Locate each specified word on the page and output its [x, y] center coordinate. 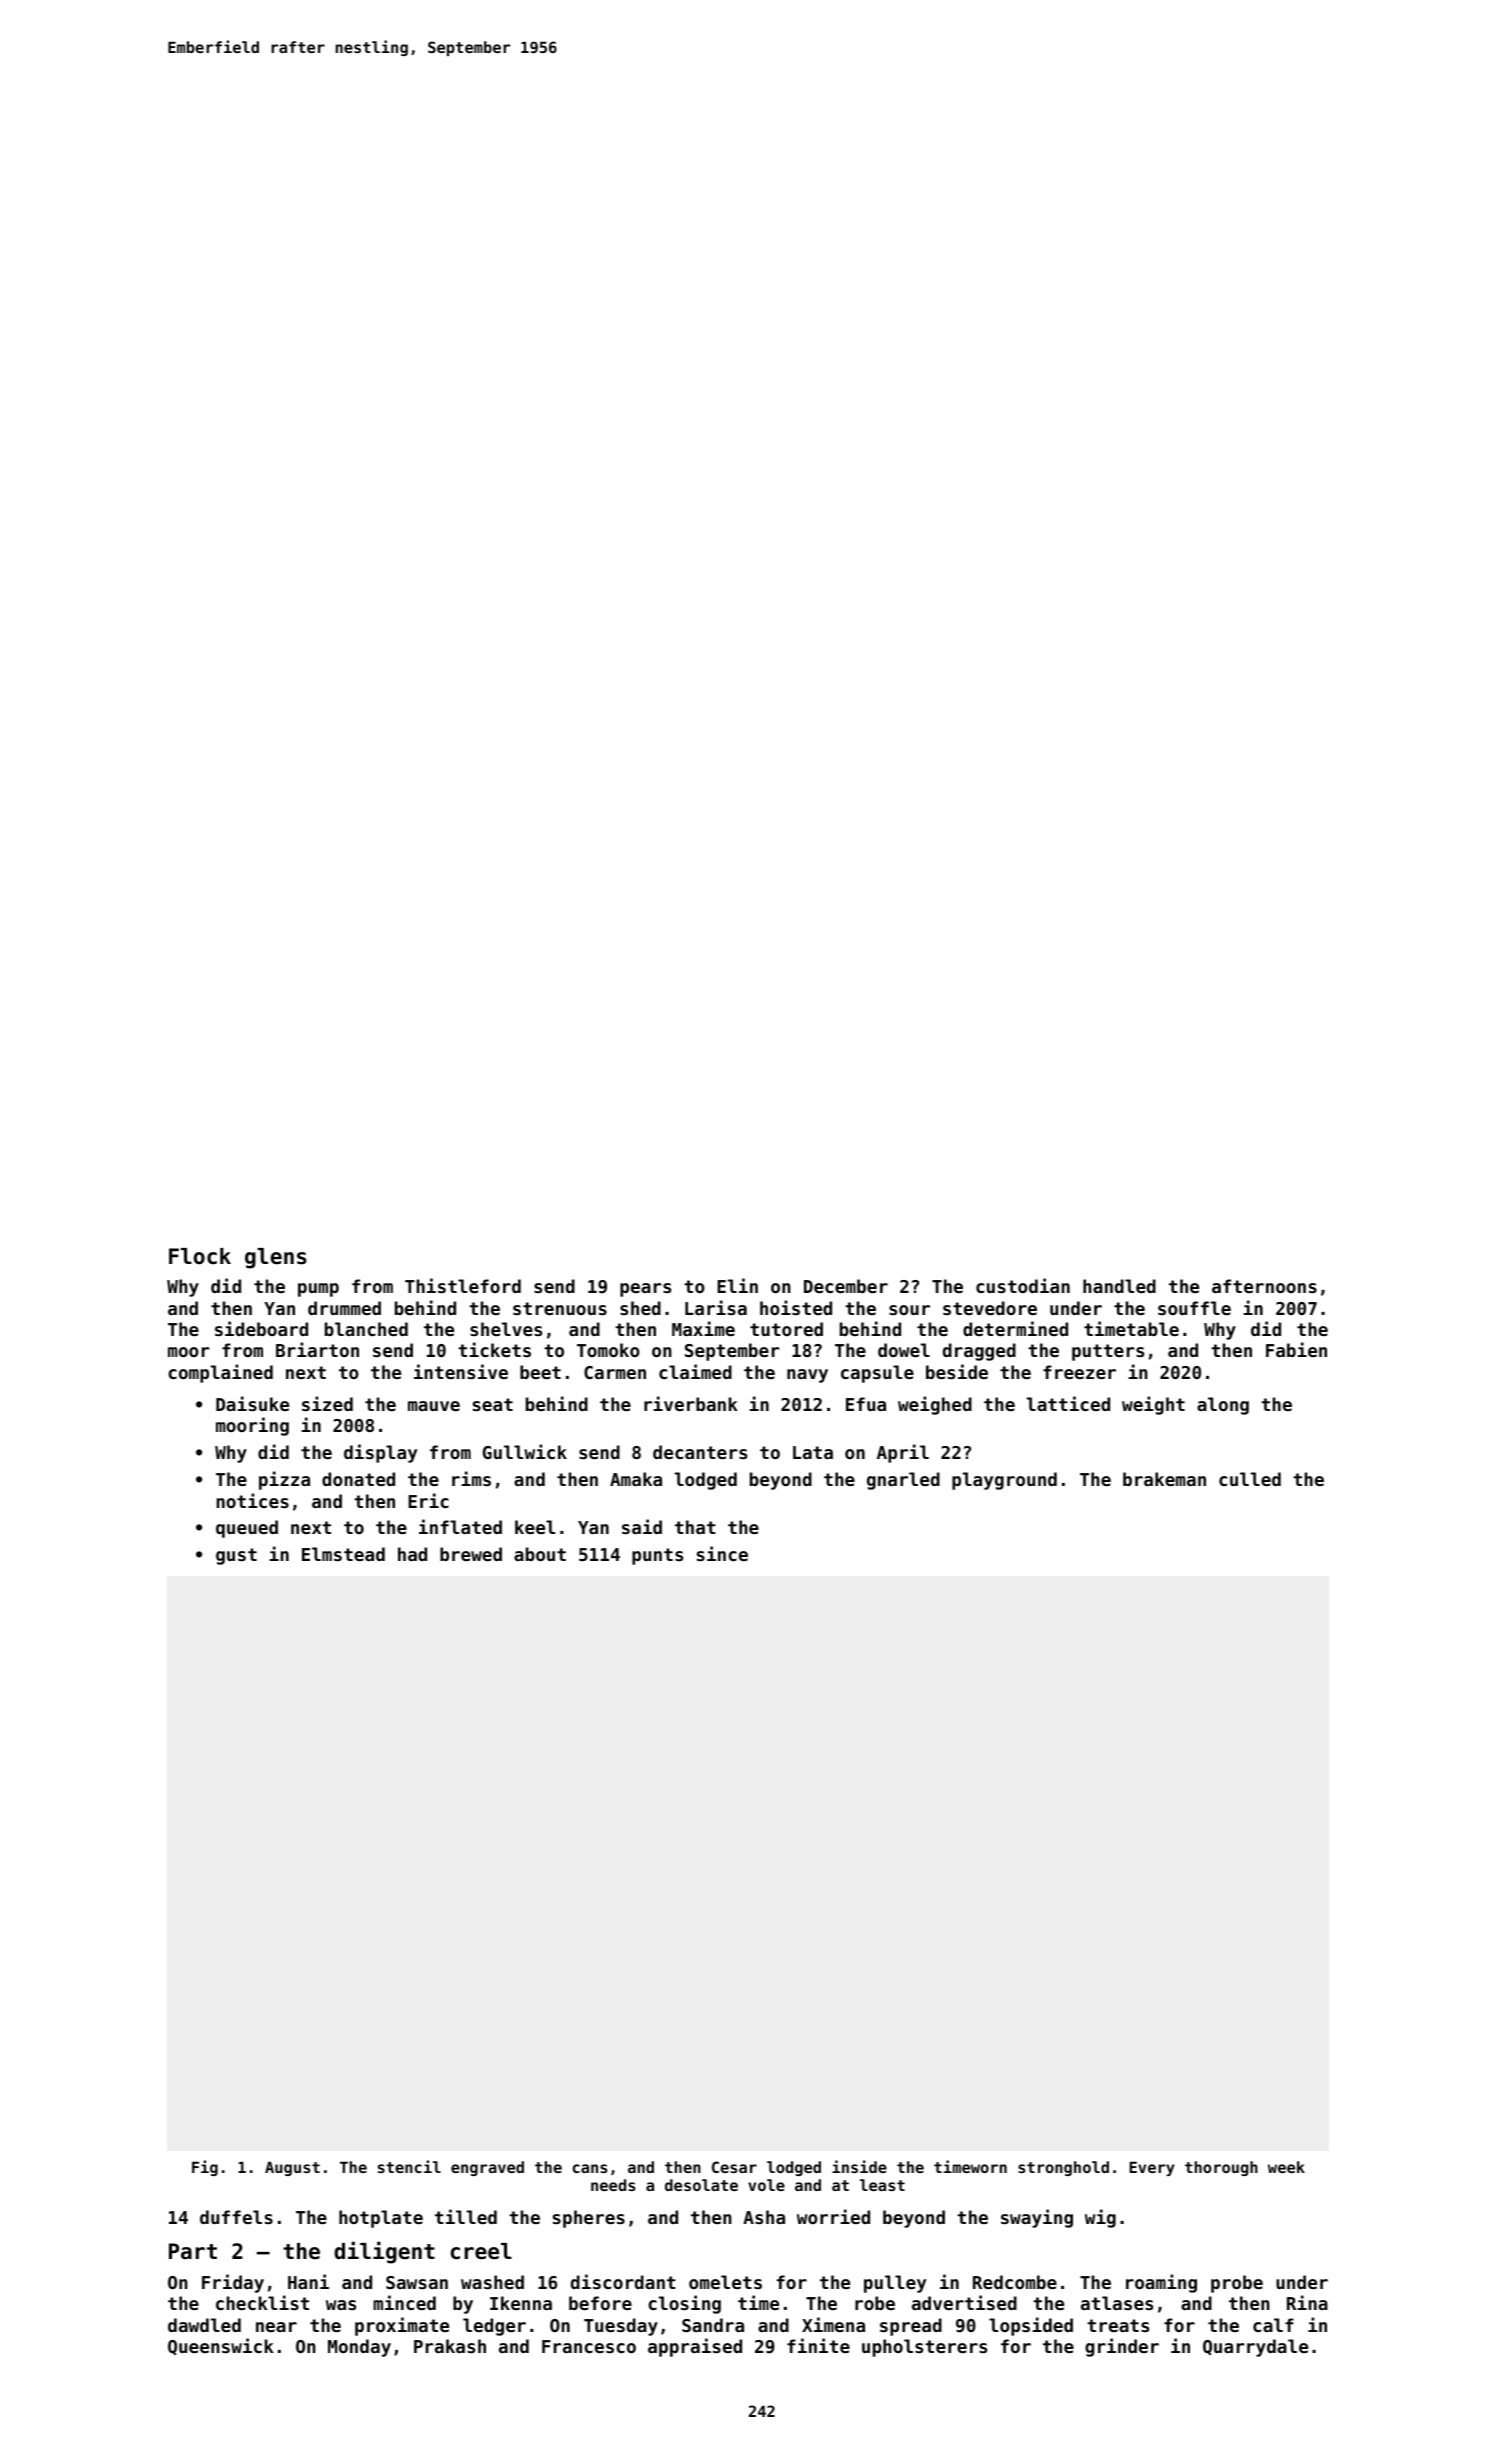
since [722, 1553]
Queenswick [221, 2346]
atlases [1117, 2303]
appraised [695, 2347]
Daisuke [252, 1403]
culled [1250, 1479]
